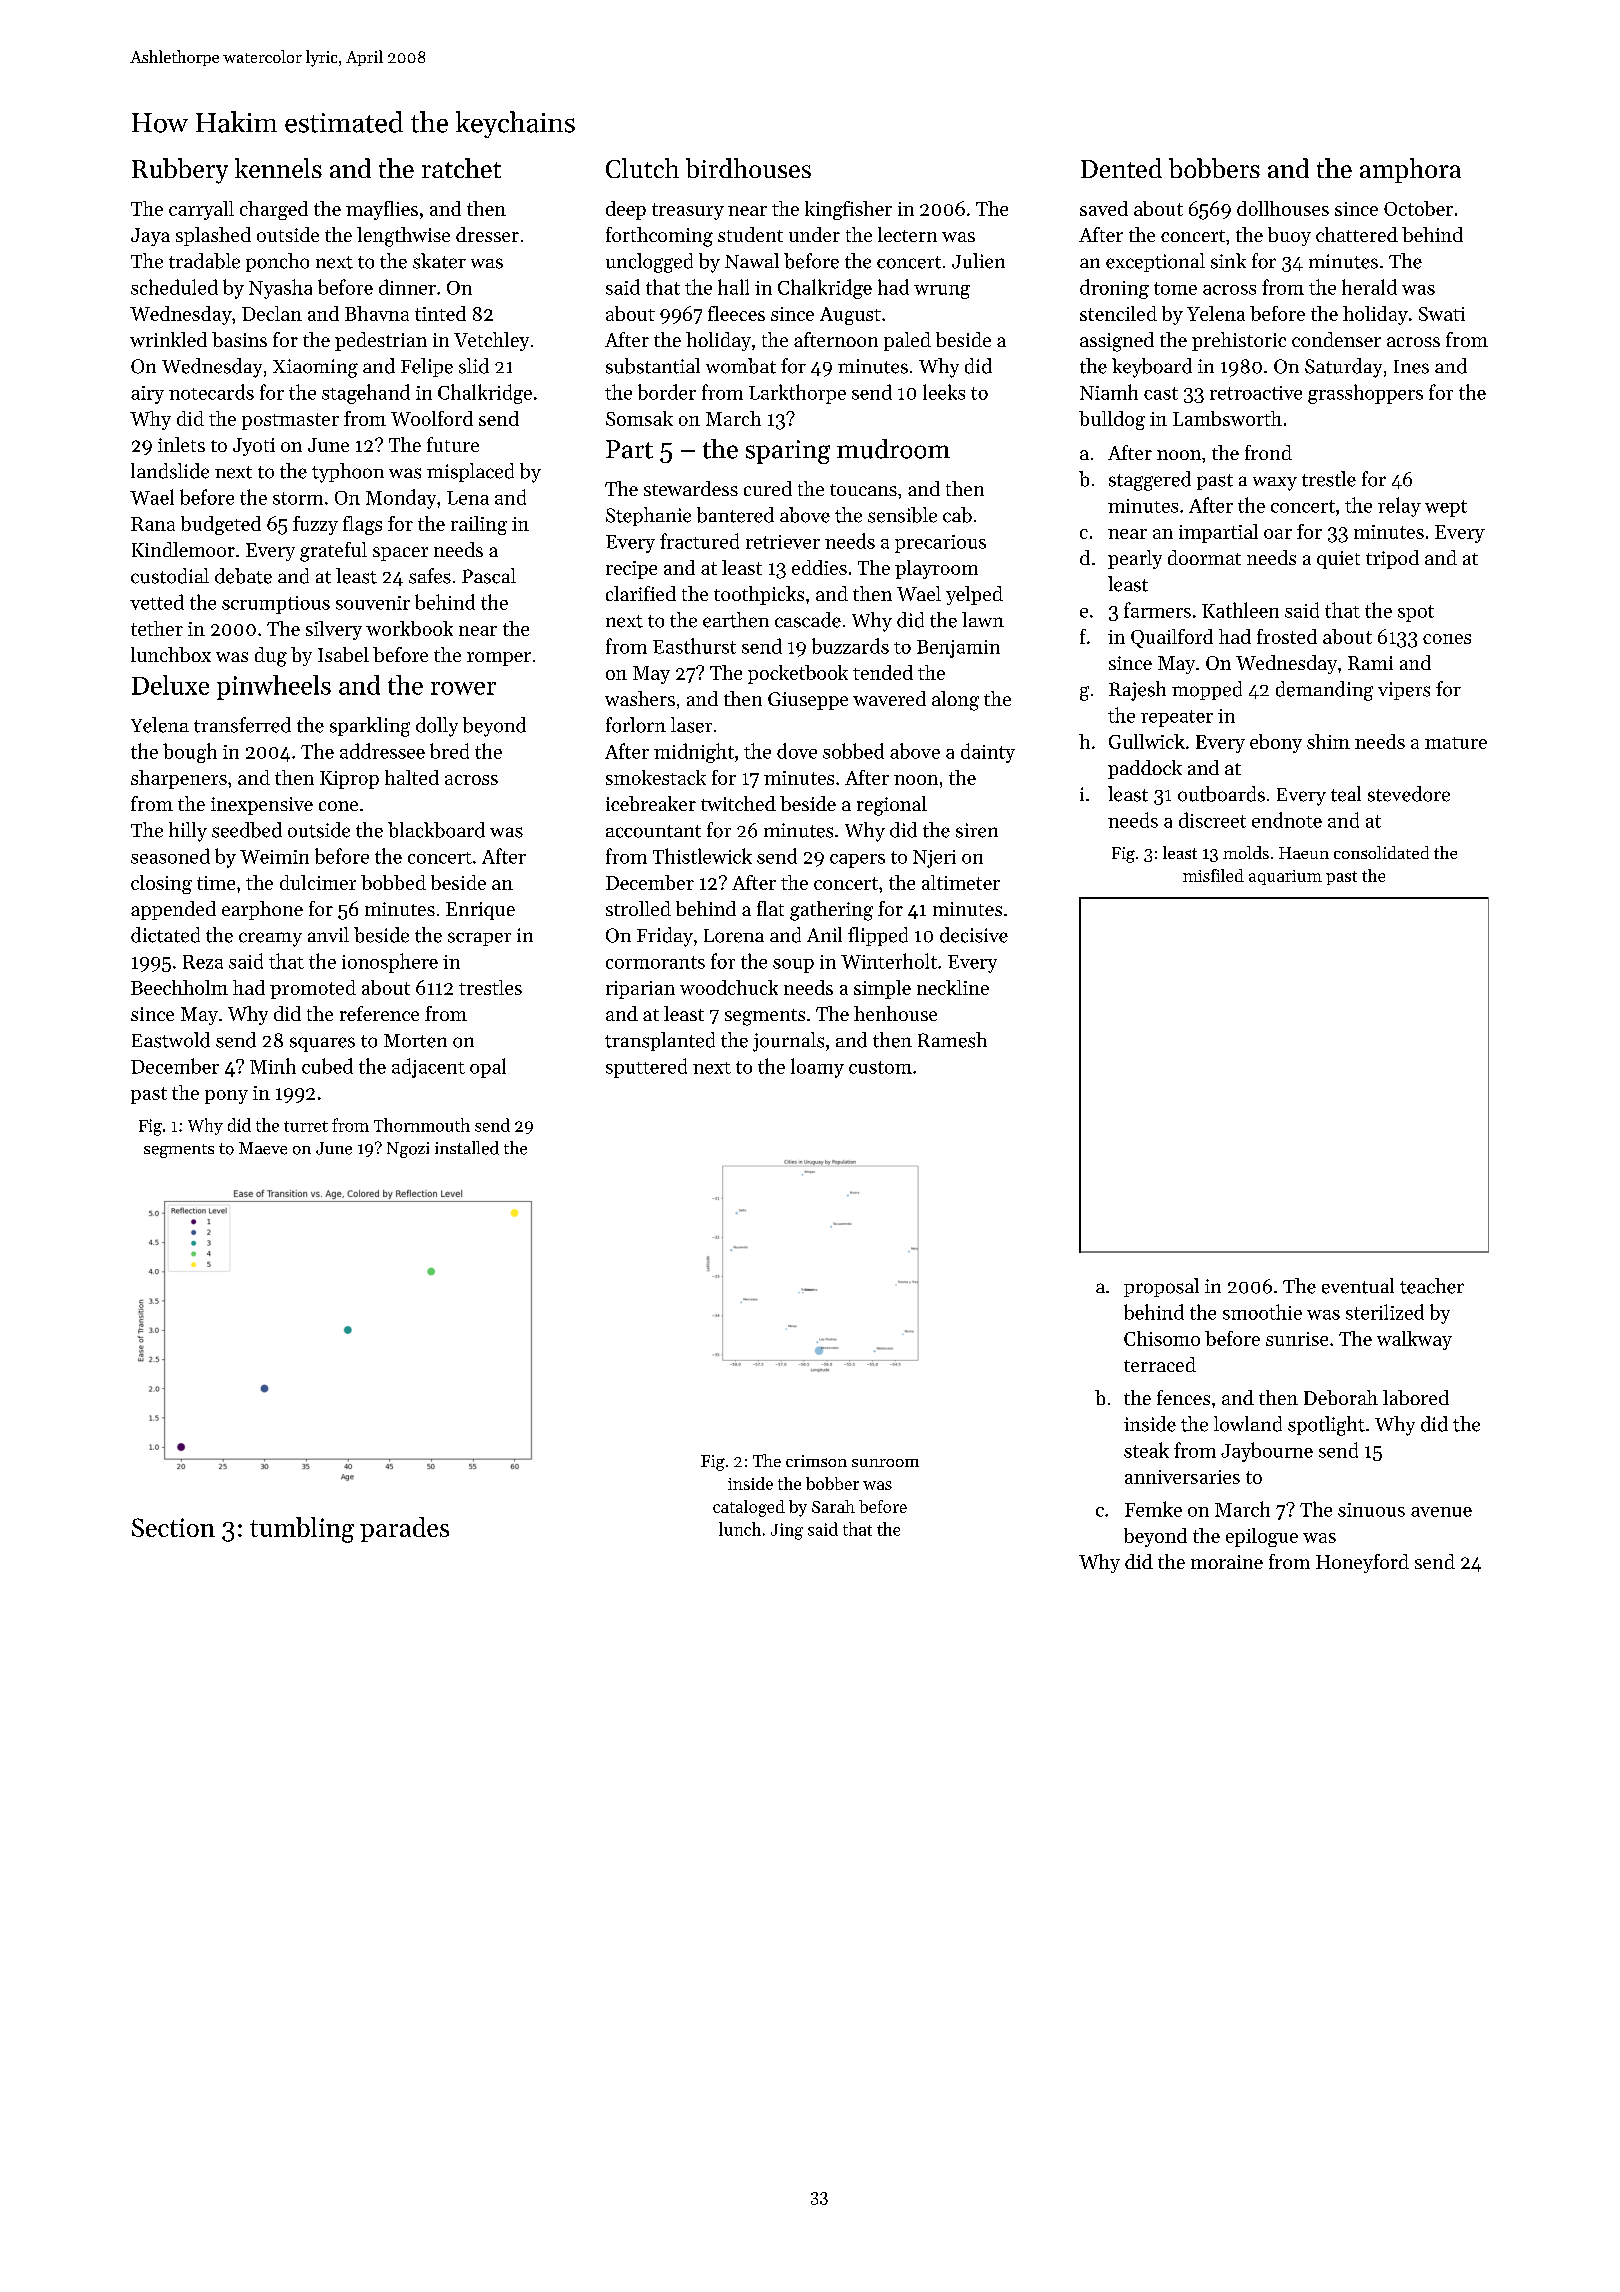 The height and width of the page is (2292, 1620). What do you see at coordinates (988, 753) in the page?
I see `dainty` at bounding box center [988, 753].
